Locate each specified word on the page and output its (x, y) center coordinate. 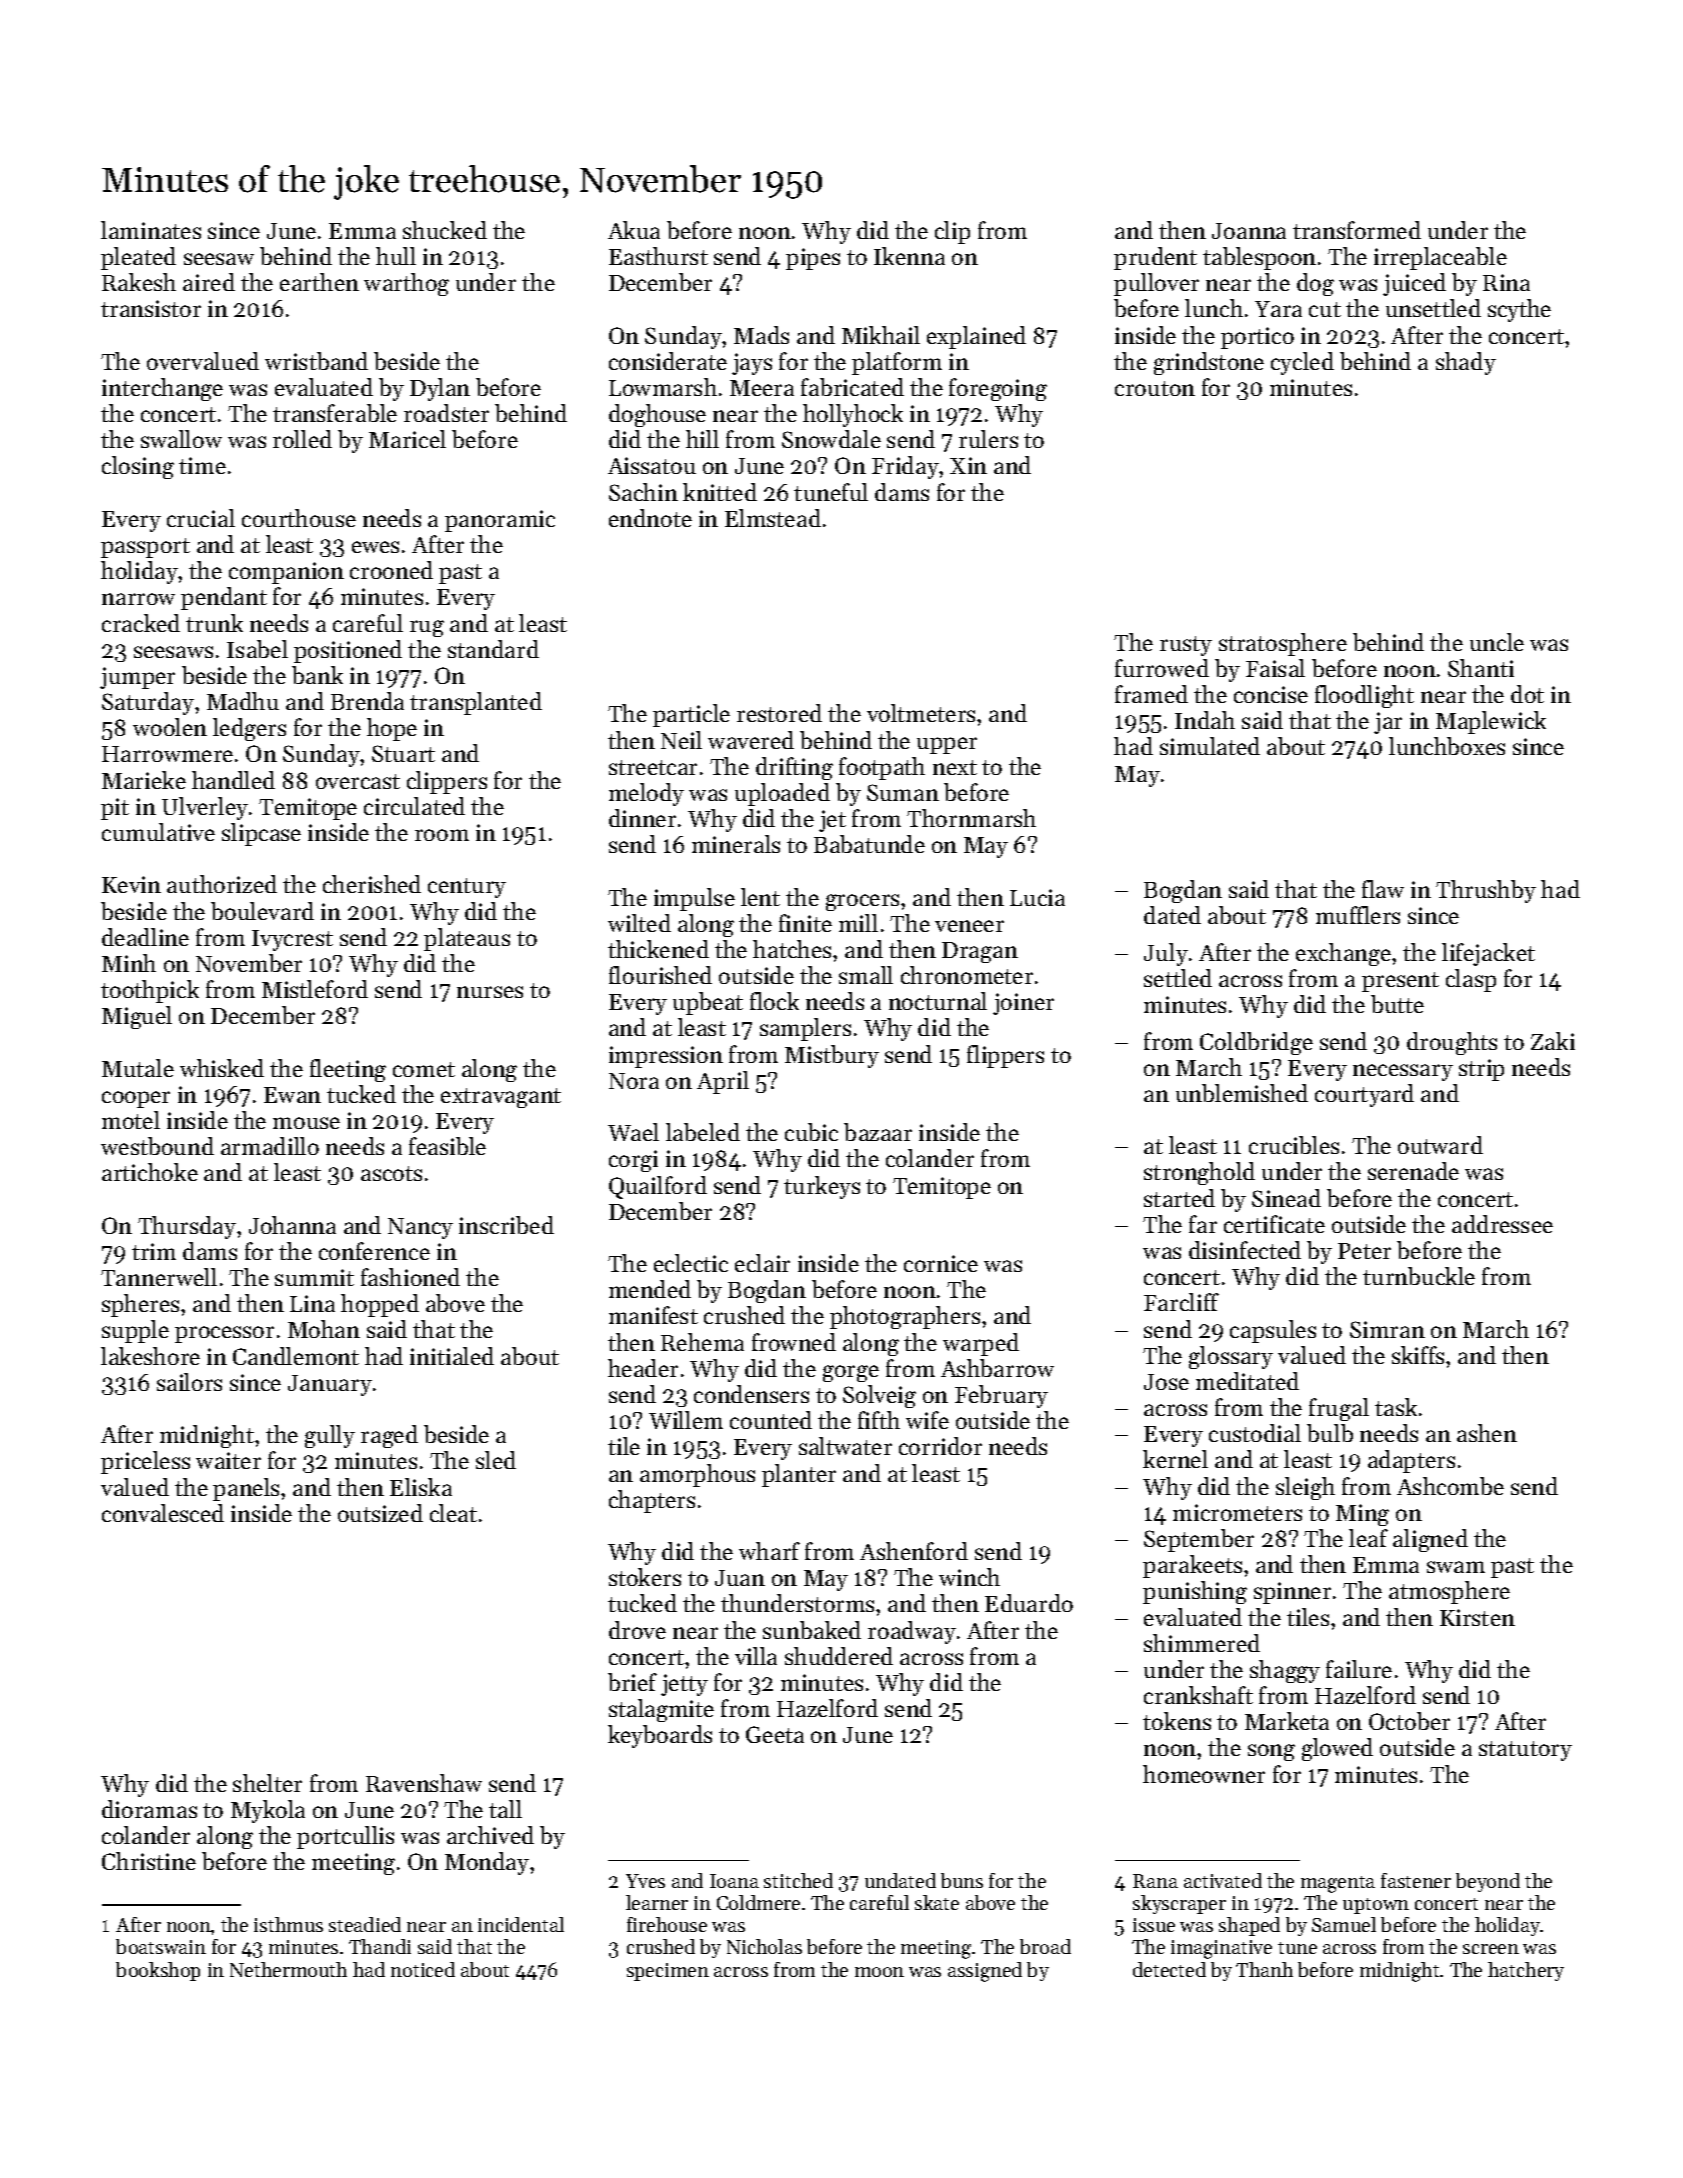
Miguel (137, 1017)
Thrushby (1486, 891)
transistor (151, 308)
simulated (1210, 746)
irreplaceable (1440, 258)
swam (1456, 1567)
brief (632, 1682)
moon (879, 1972)
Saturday (148, 703)
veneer (969, 926)
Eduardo (1029, 1603)
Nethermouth (288, 1969)
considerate (668, 361)
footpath (882, 768)
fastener (1416, 1880)
